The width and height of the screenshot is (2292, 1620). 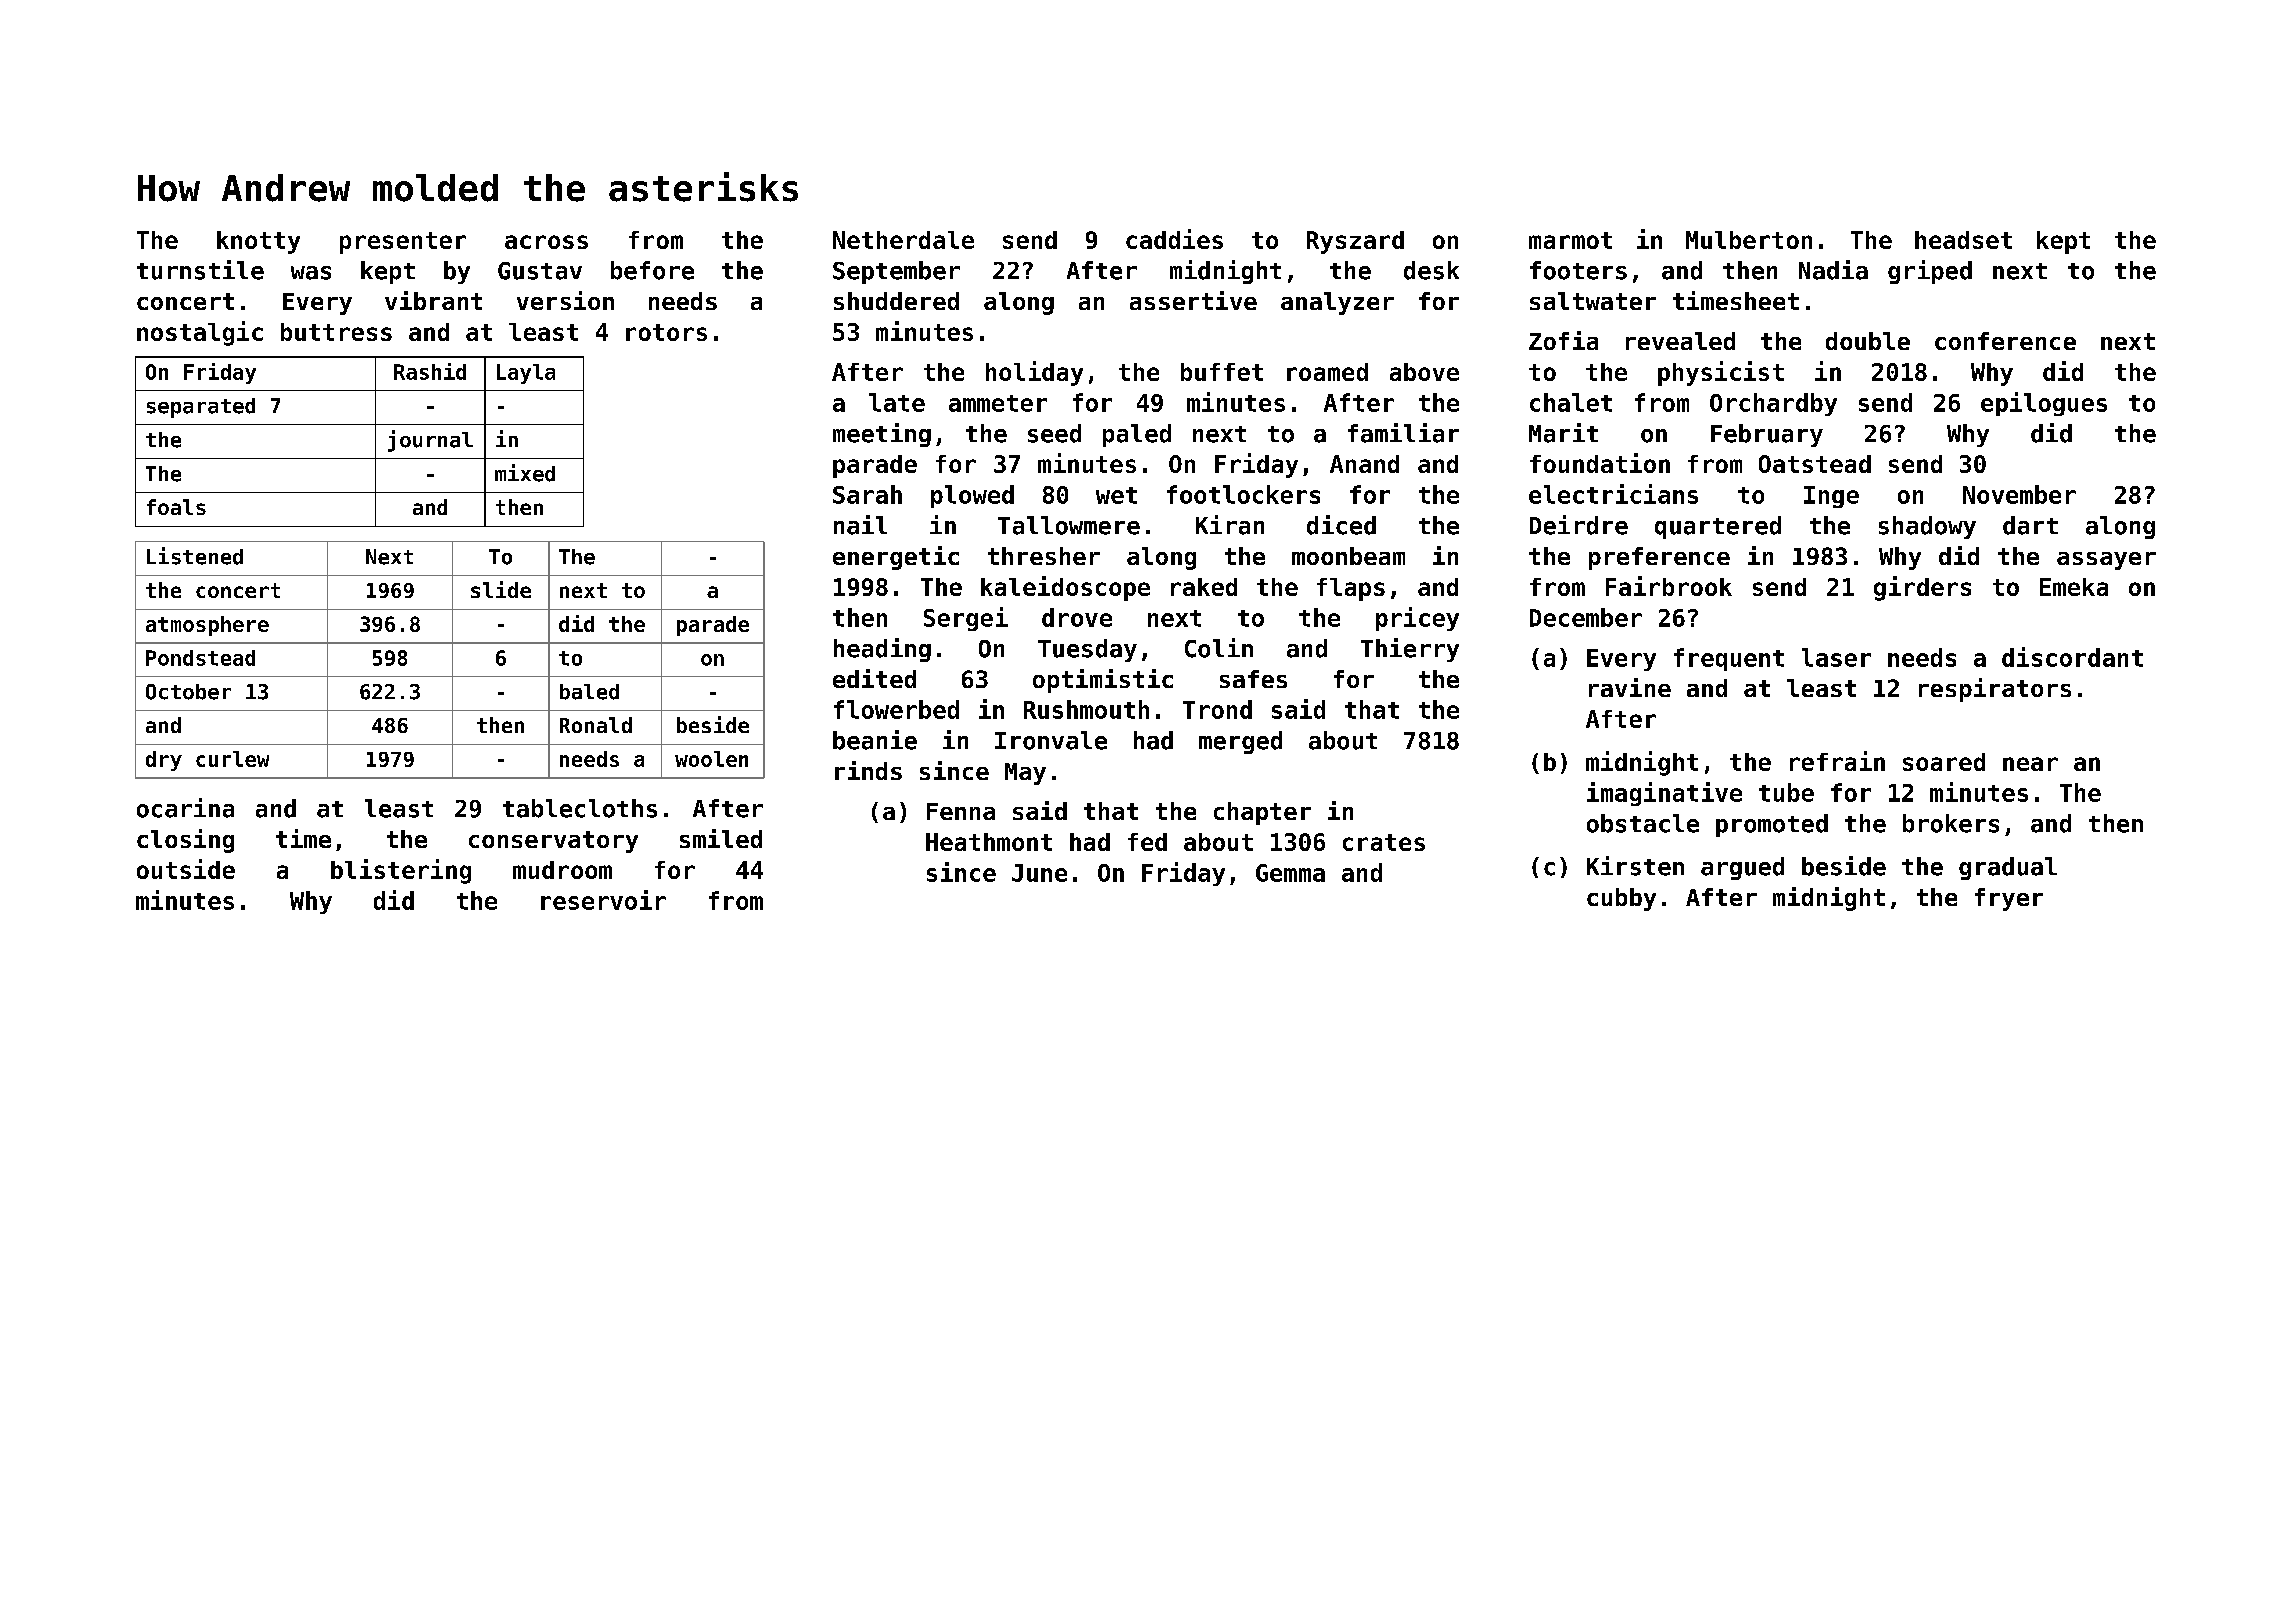 What do you see at coordinates (176, 507) in the screenshot?
I see `foals` at bounding box center [176, 507].
